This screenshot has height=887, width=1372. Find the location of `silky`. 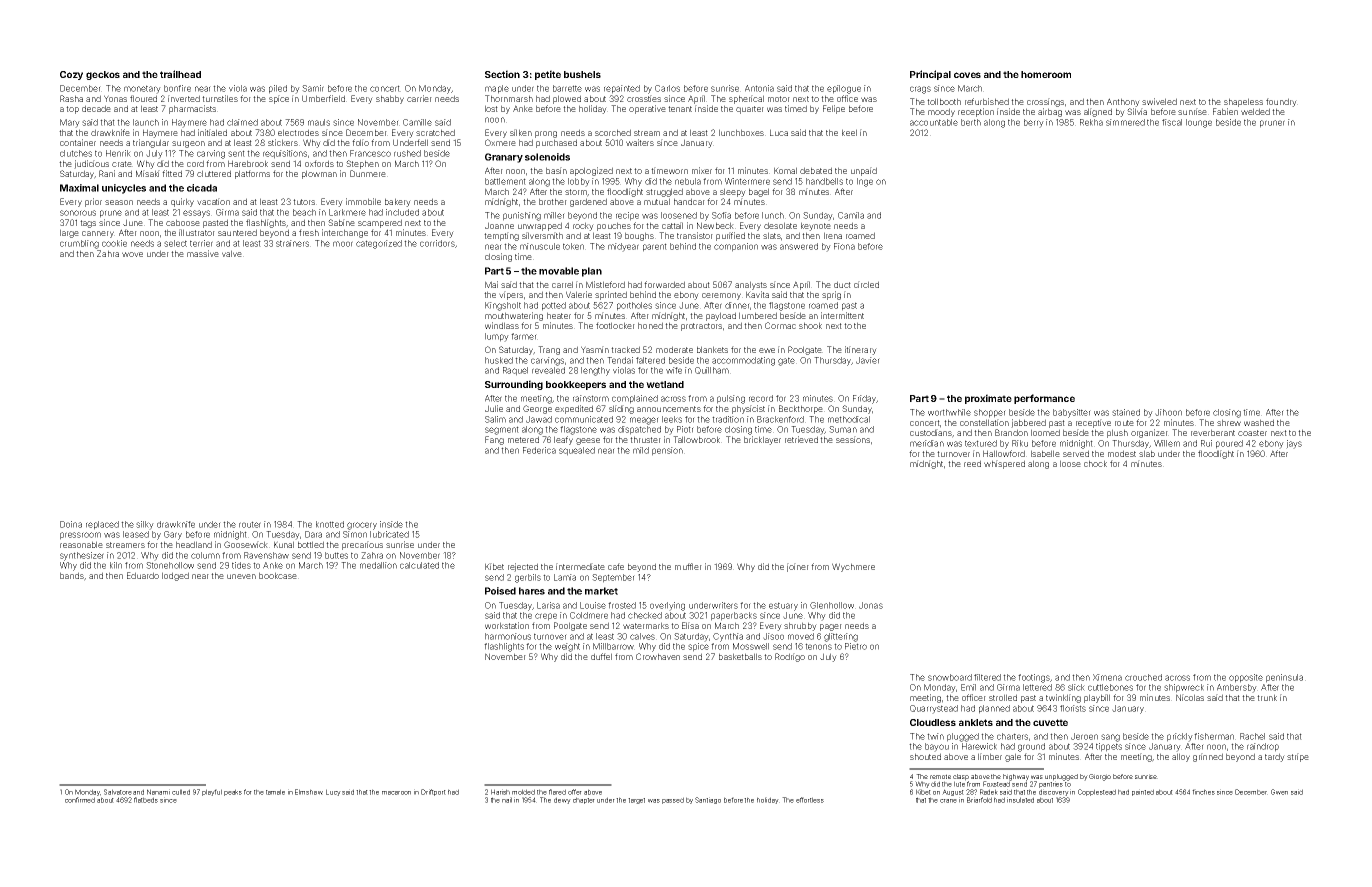

silky is located at coordinates (145, 525).
